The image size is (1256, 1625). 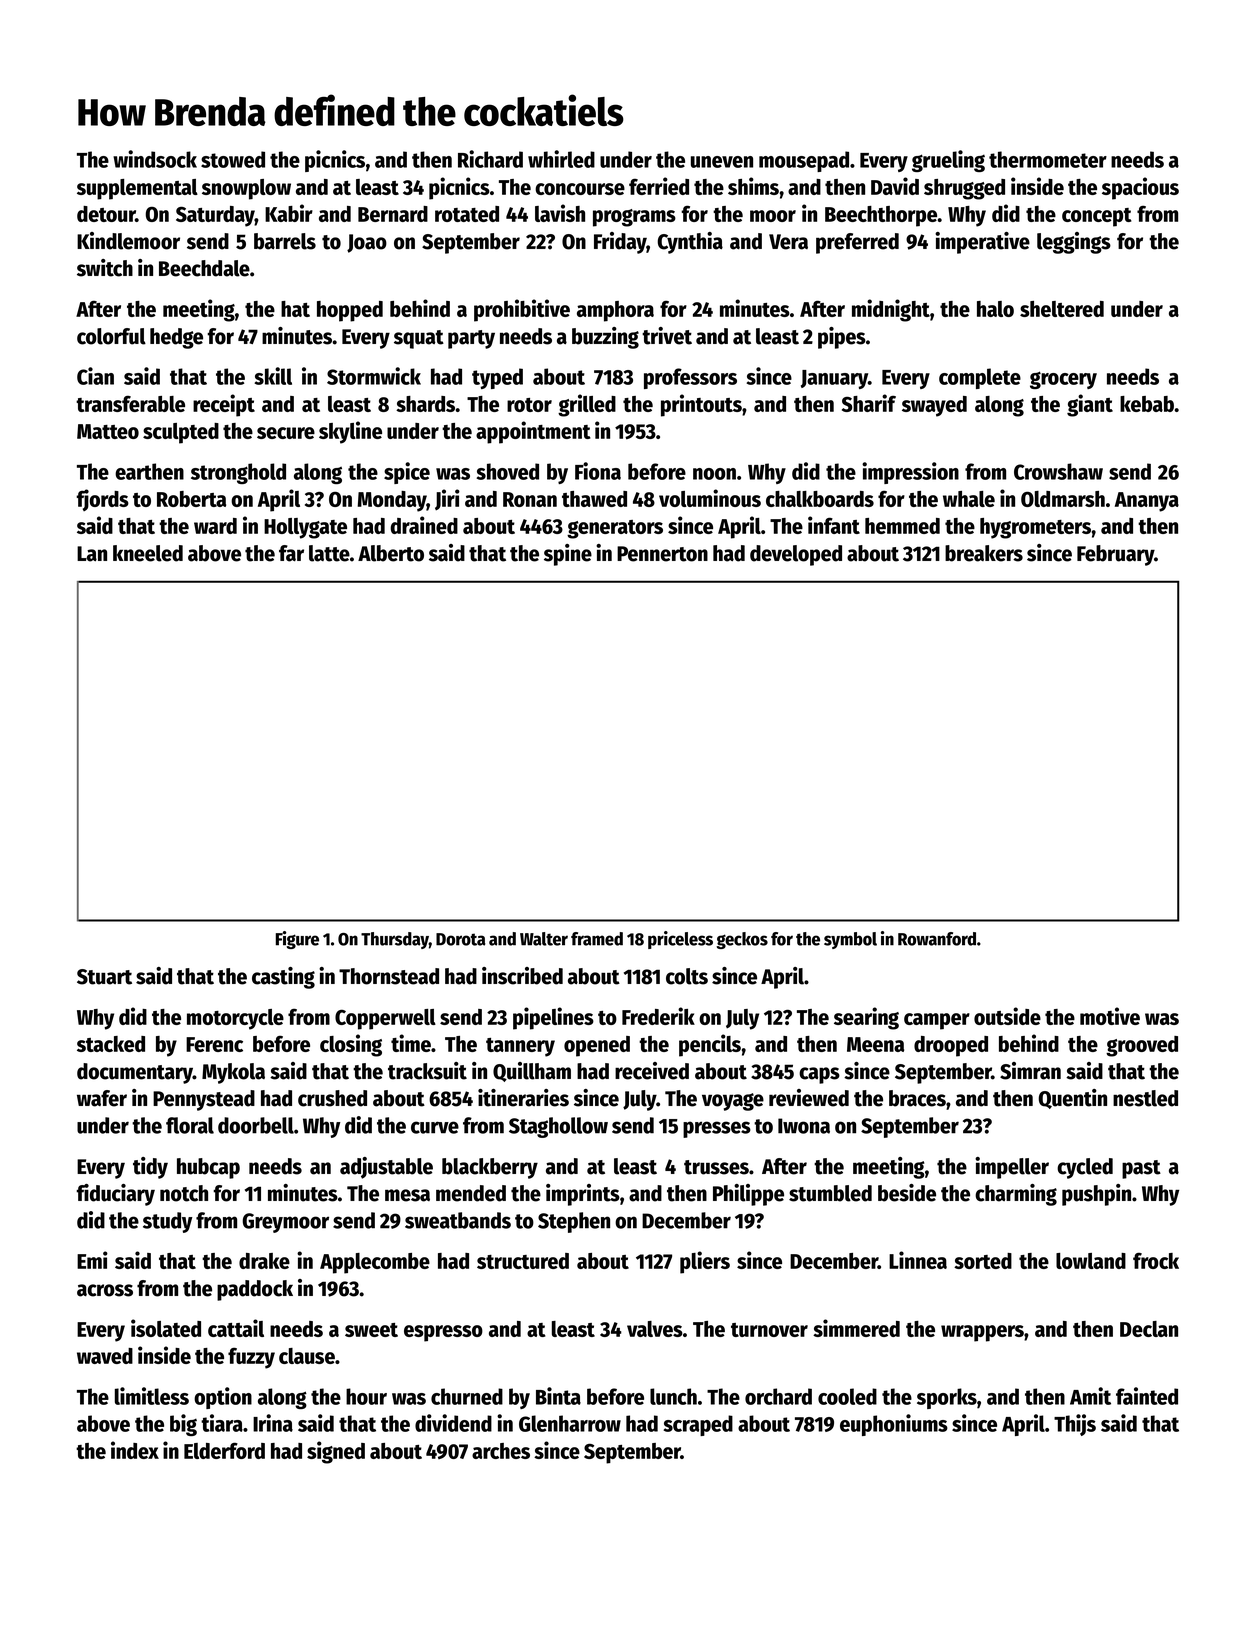 What do you see at coordinates (948, 161) in the page?
I see `grueling` at bounding box center [948, 161].
